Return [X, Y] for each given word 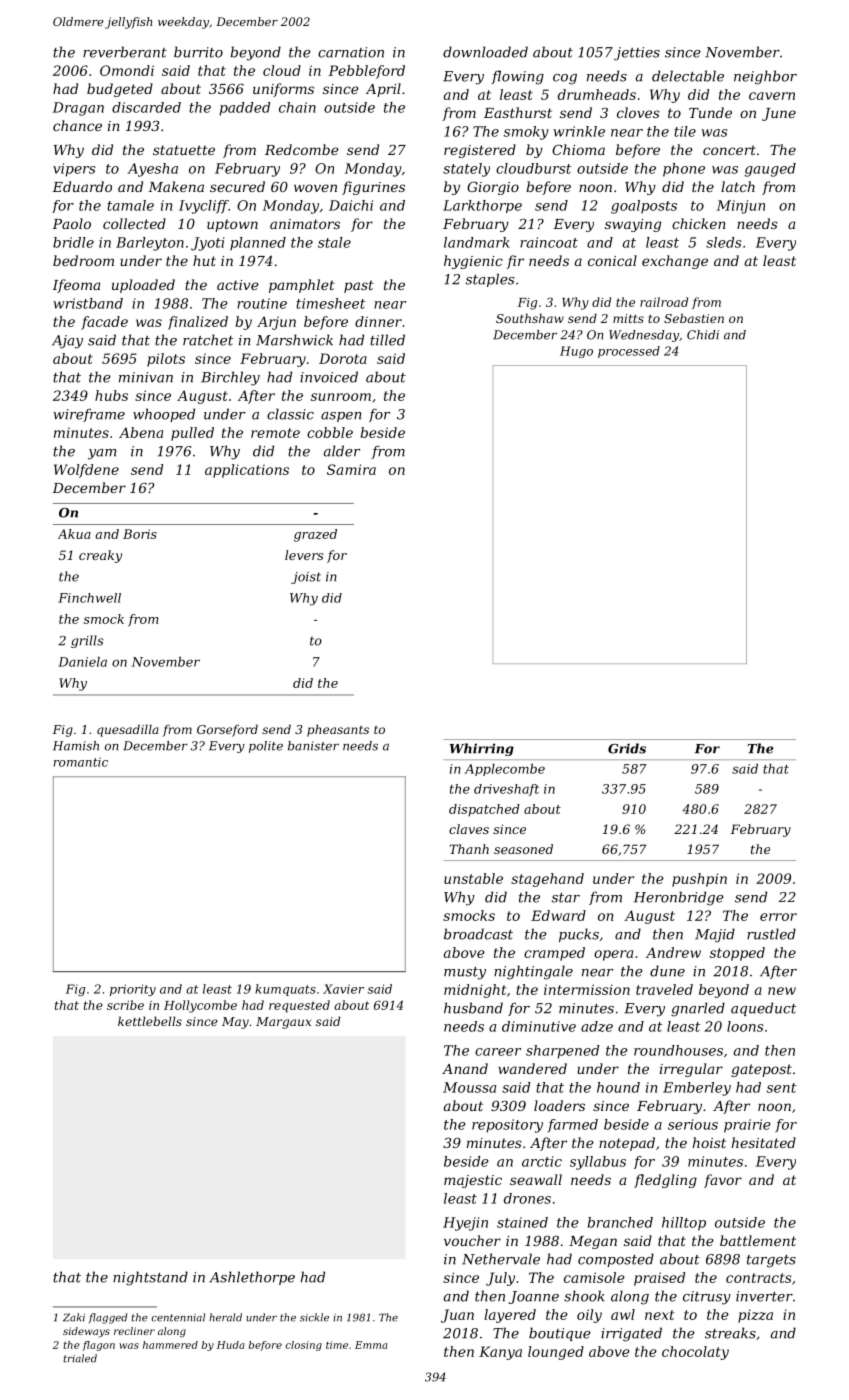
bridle [73, 242]
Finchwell [89, 598]
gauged [770, 170]
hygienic [473, 262]
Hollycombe [200, 1006]
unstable [473, 878]
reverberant [125, 52]
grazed [315, 535]
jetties [637, 54]
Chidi [703, 335]
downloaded [485, 52]
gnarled [698, 1009]
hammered [170, 1345]
